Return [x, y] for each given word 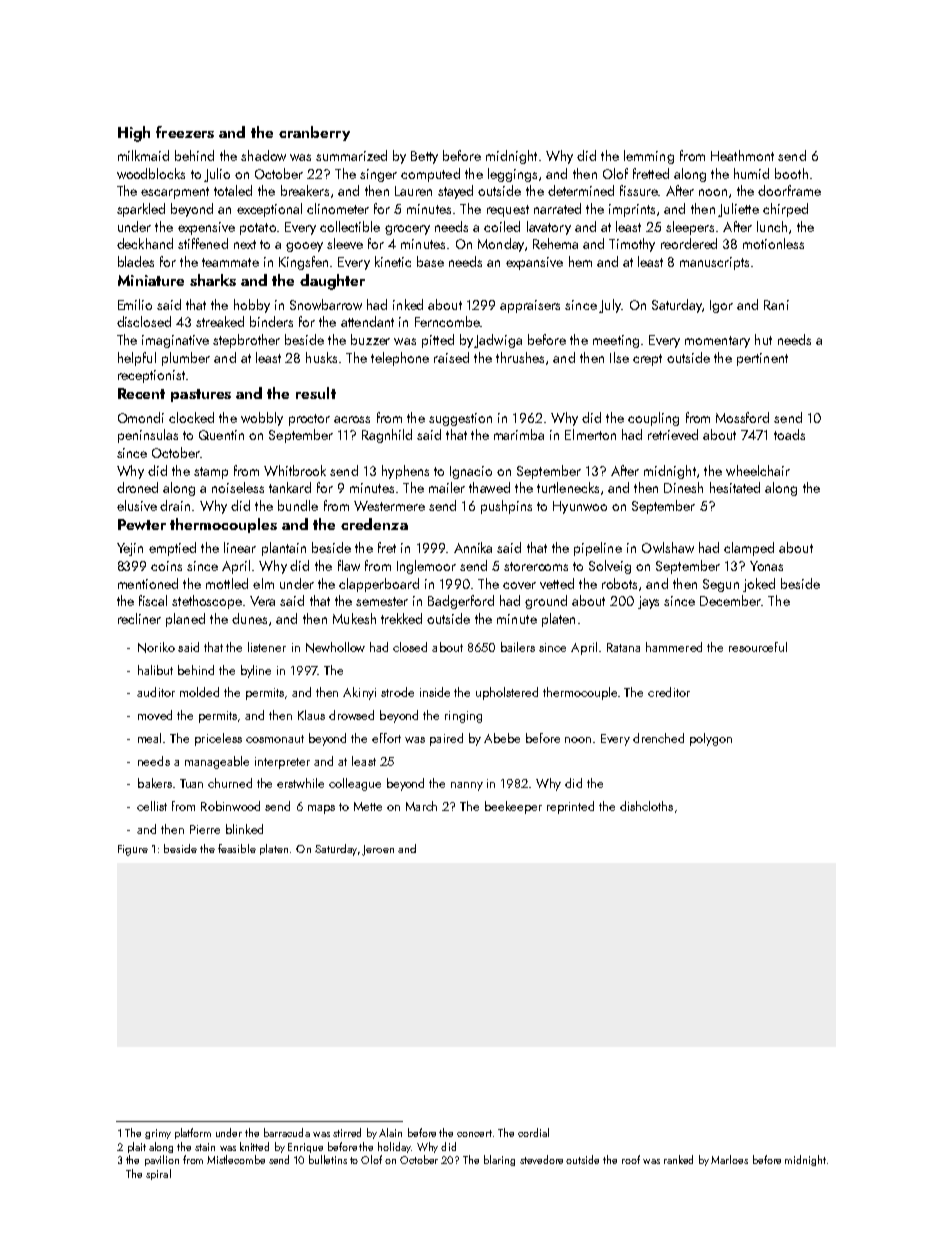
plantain [284, 549]
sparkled [141, 210]
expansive [534, 263]
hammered [674, 647]
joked [759, 585]
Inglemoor [426, 567]
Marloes [729, 1159]
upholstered [507, 693]
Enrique [305, 1148]
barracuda [287, 1132]
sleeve [345, 243]
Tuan [191, 783]
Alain [390, 1132]
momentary [717, 342]
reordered [689, 243]
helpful [137, 359]
